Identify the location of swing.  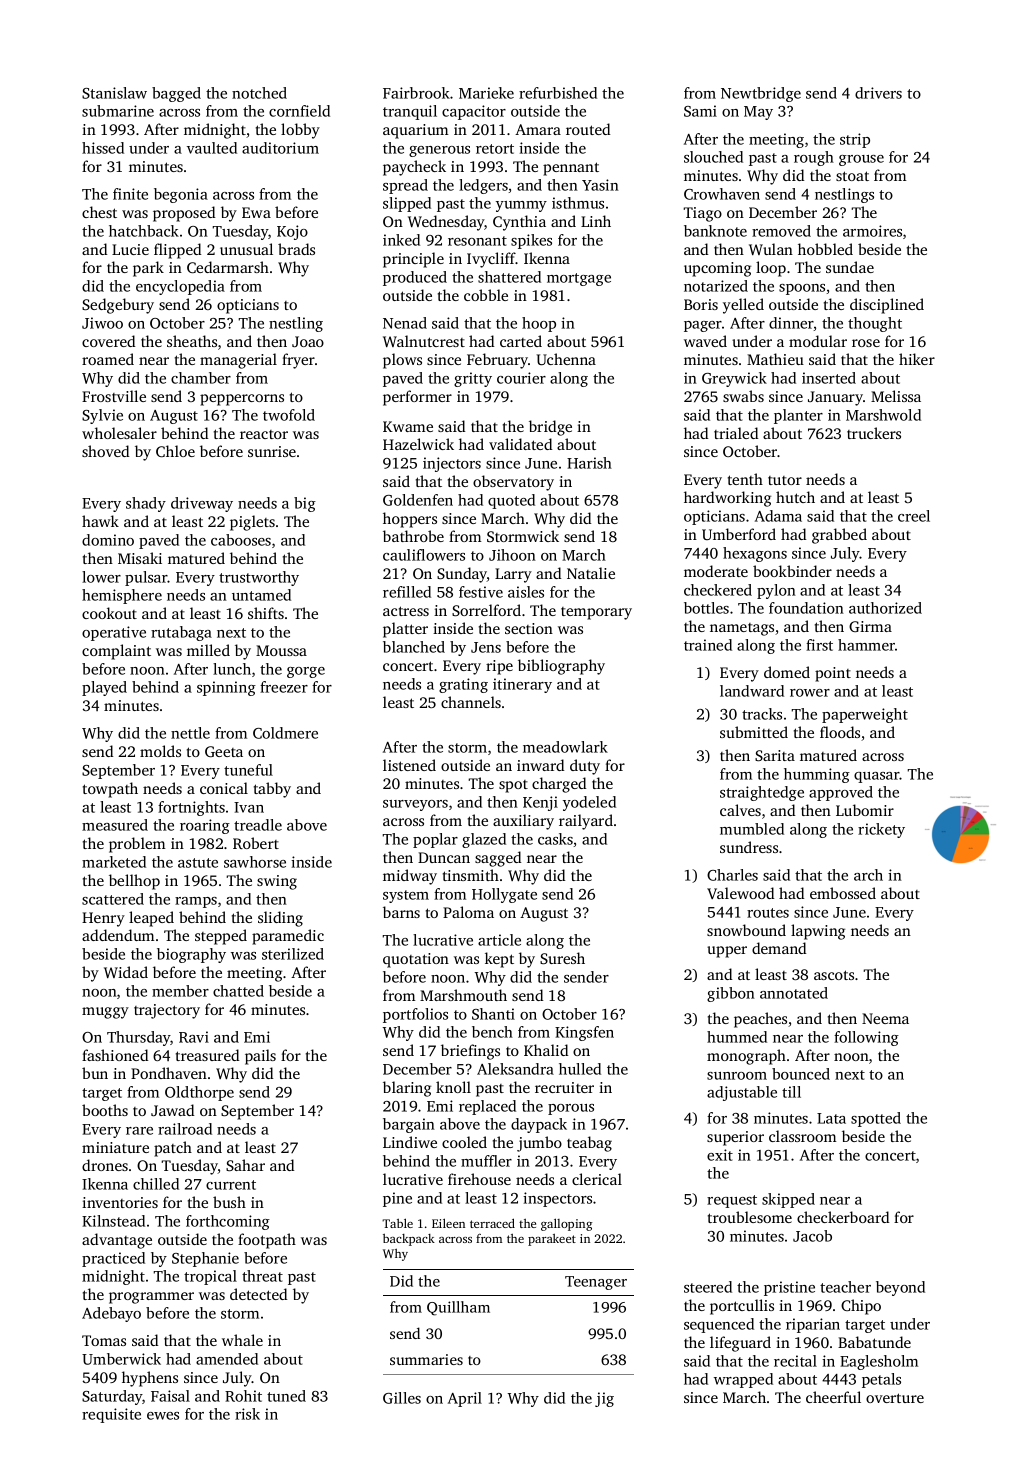
(277, 882).
